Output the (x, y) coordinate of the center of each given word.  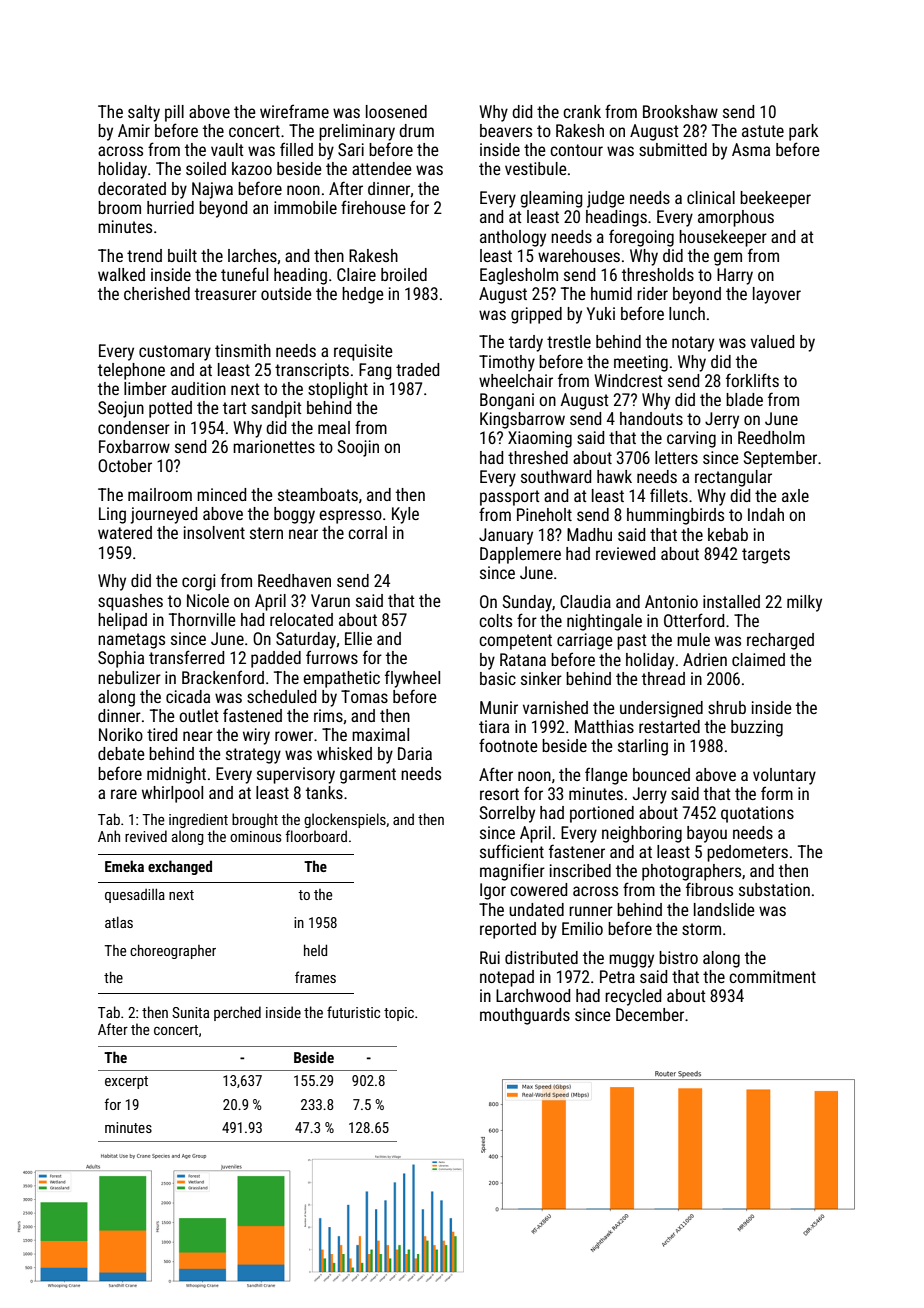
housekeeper (723, 238)
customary (175, 353)
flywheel (412, 679)
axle (795, 495)
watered (125, 532)
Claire (356, 274)
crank (582, 111)
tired (162, 734)
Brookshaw (680, 111)
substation (774, 889)
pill (174, 113)
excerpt (126, 1082)
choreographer (173, 951)
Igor (493, 891)
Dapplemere (520, 555)
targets (766, 556)
